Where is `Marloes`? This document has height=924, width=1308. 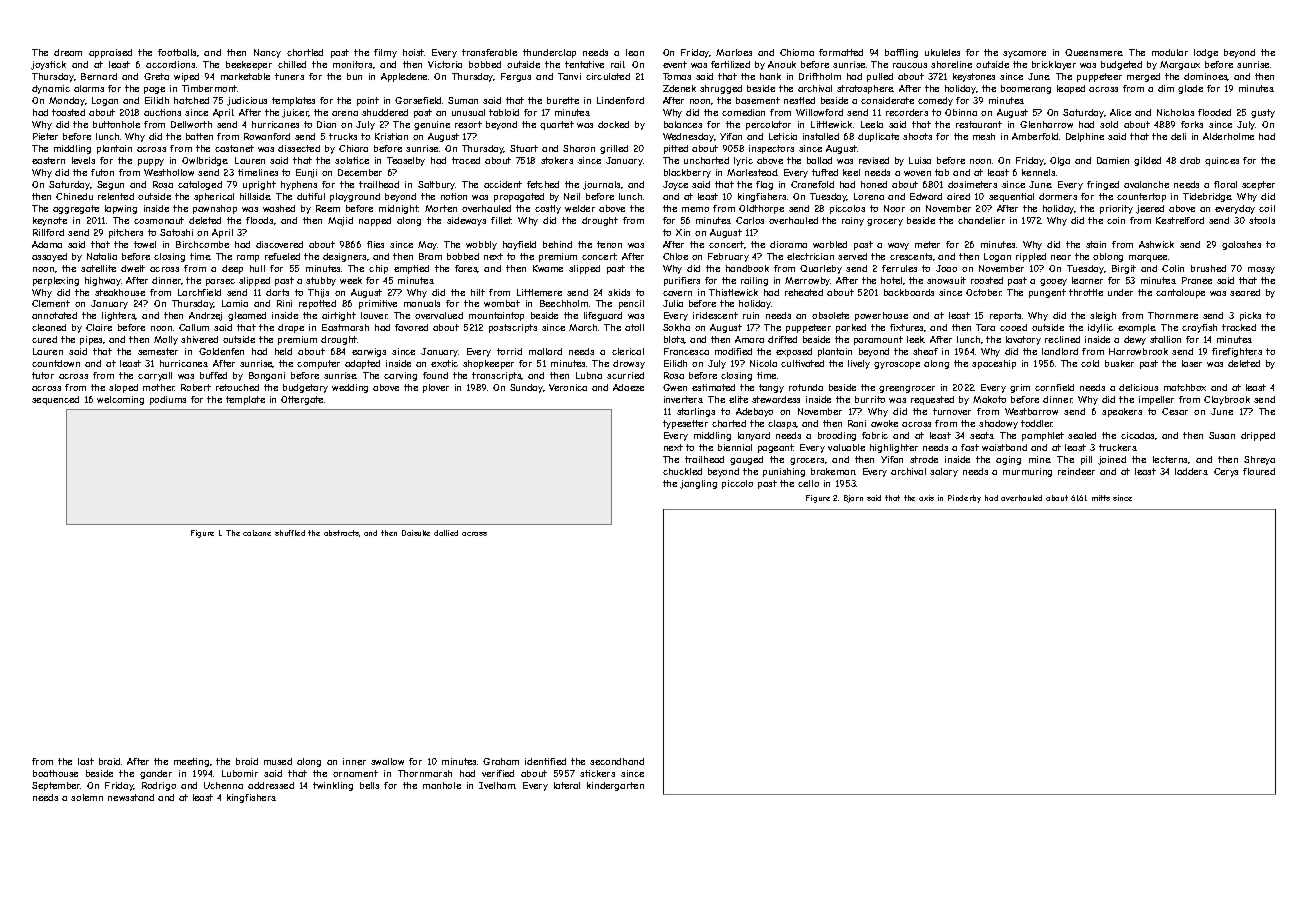
Marloes is located at coordinates (734, 52).
